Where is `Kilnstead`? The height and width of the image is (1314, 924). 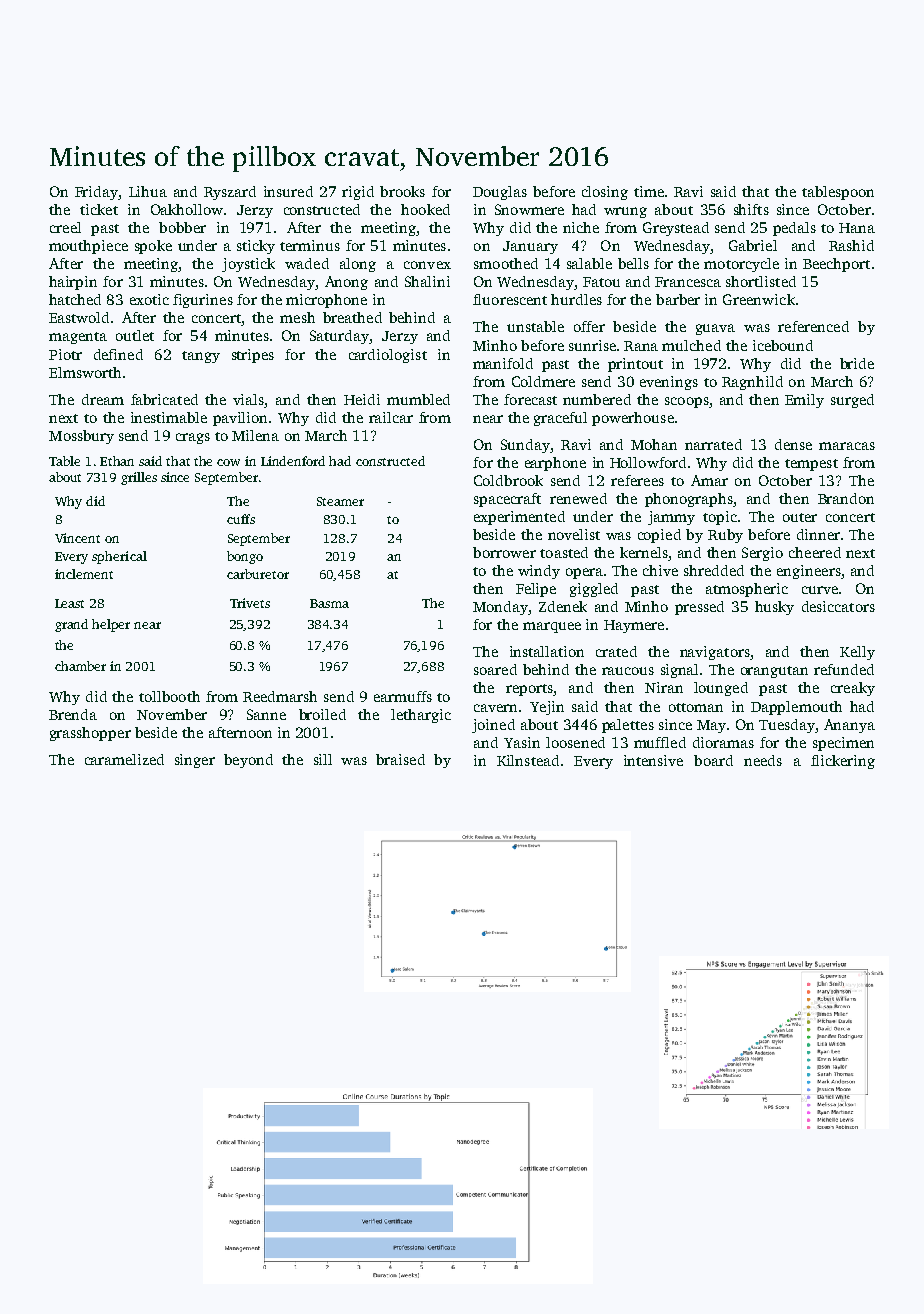 Kilnstead is located at coordinates (528, 760).
